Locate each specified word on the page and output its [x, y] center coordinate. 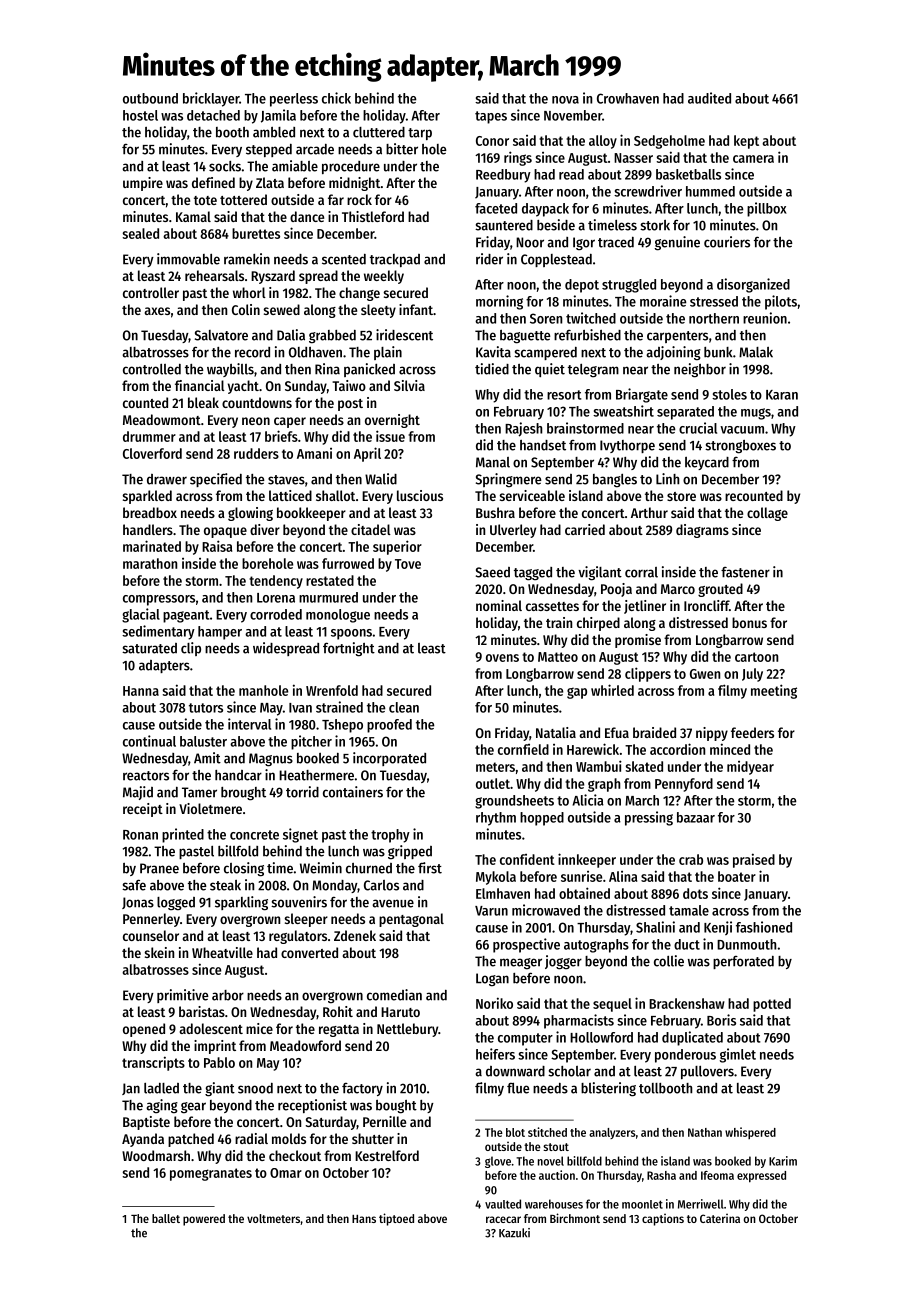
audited [709, 98]
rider [489, 259]
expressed [761, 1177]
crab [691, 859]
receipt [143, 810]
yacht [243, 387]
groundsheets [514, 802]
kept [746, 142]
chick [336, 98]
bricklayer [211, 99]
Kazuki [514, 1233]
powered [204, 1220]
